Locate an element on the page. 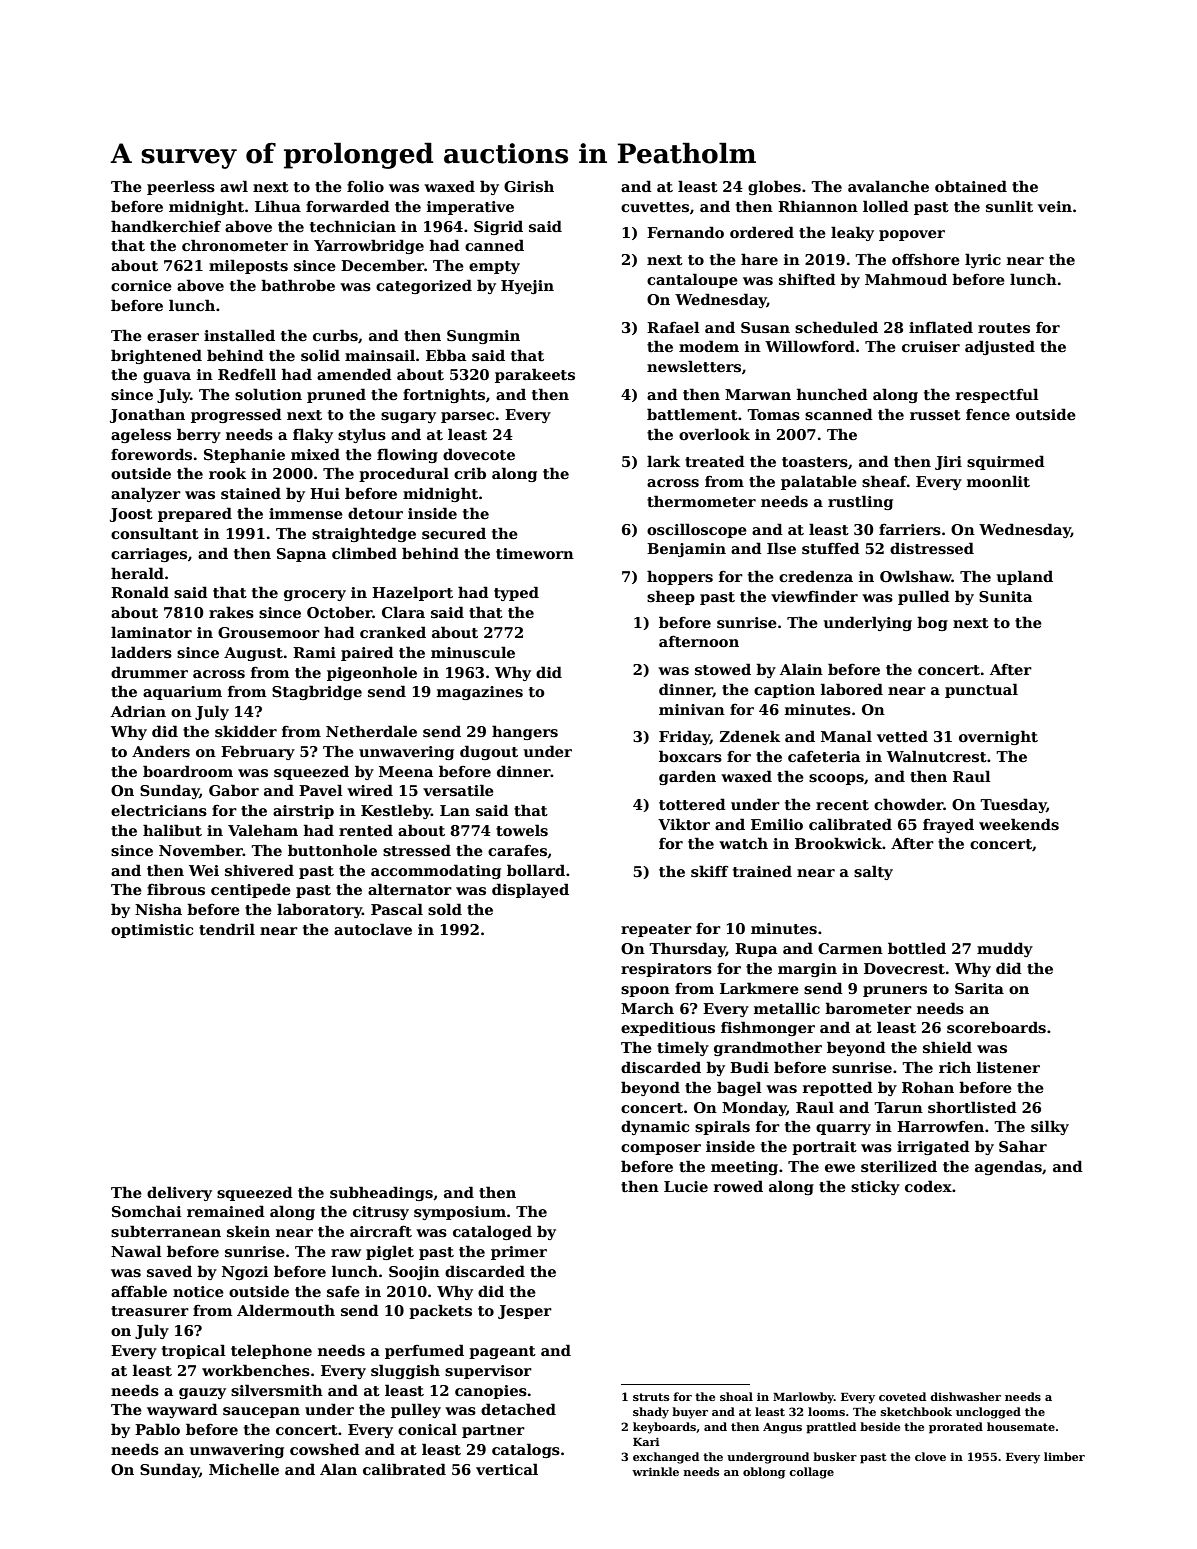 This image has width=1197, height=1549. telephone is located at coordinates (271, 1351).
